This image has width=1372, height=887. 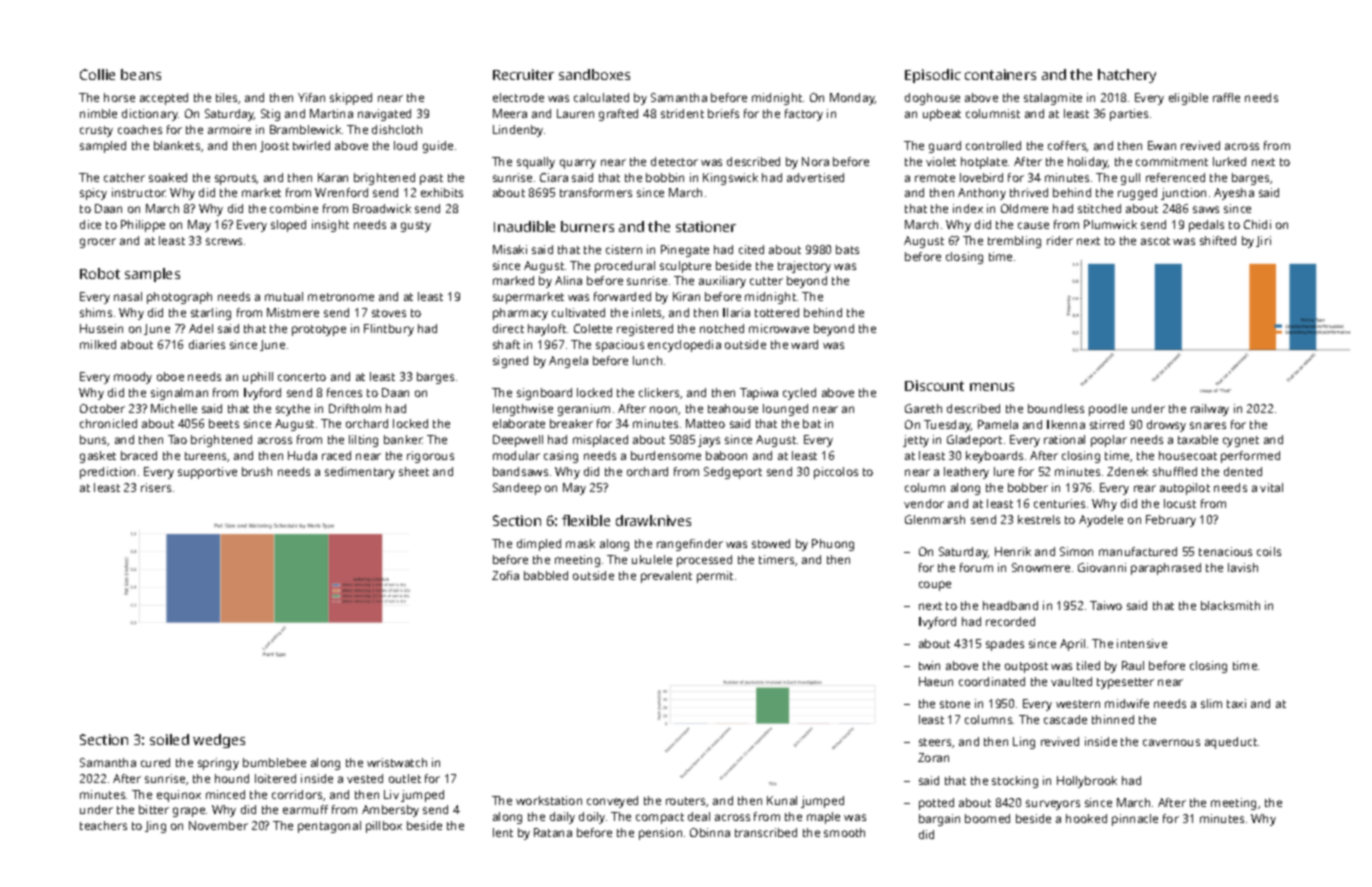 I want to click on risers, so click(x=156, y=487).
